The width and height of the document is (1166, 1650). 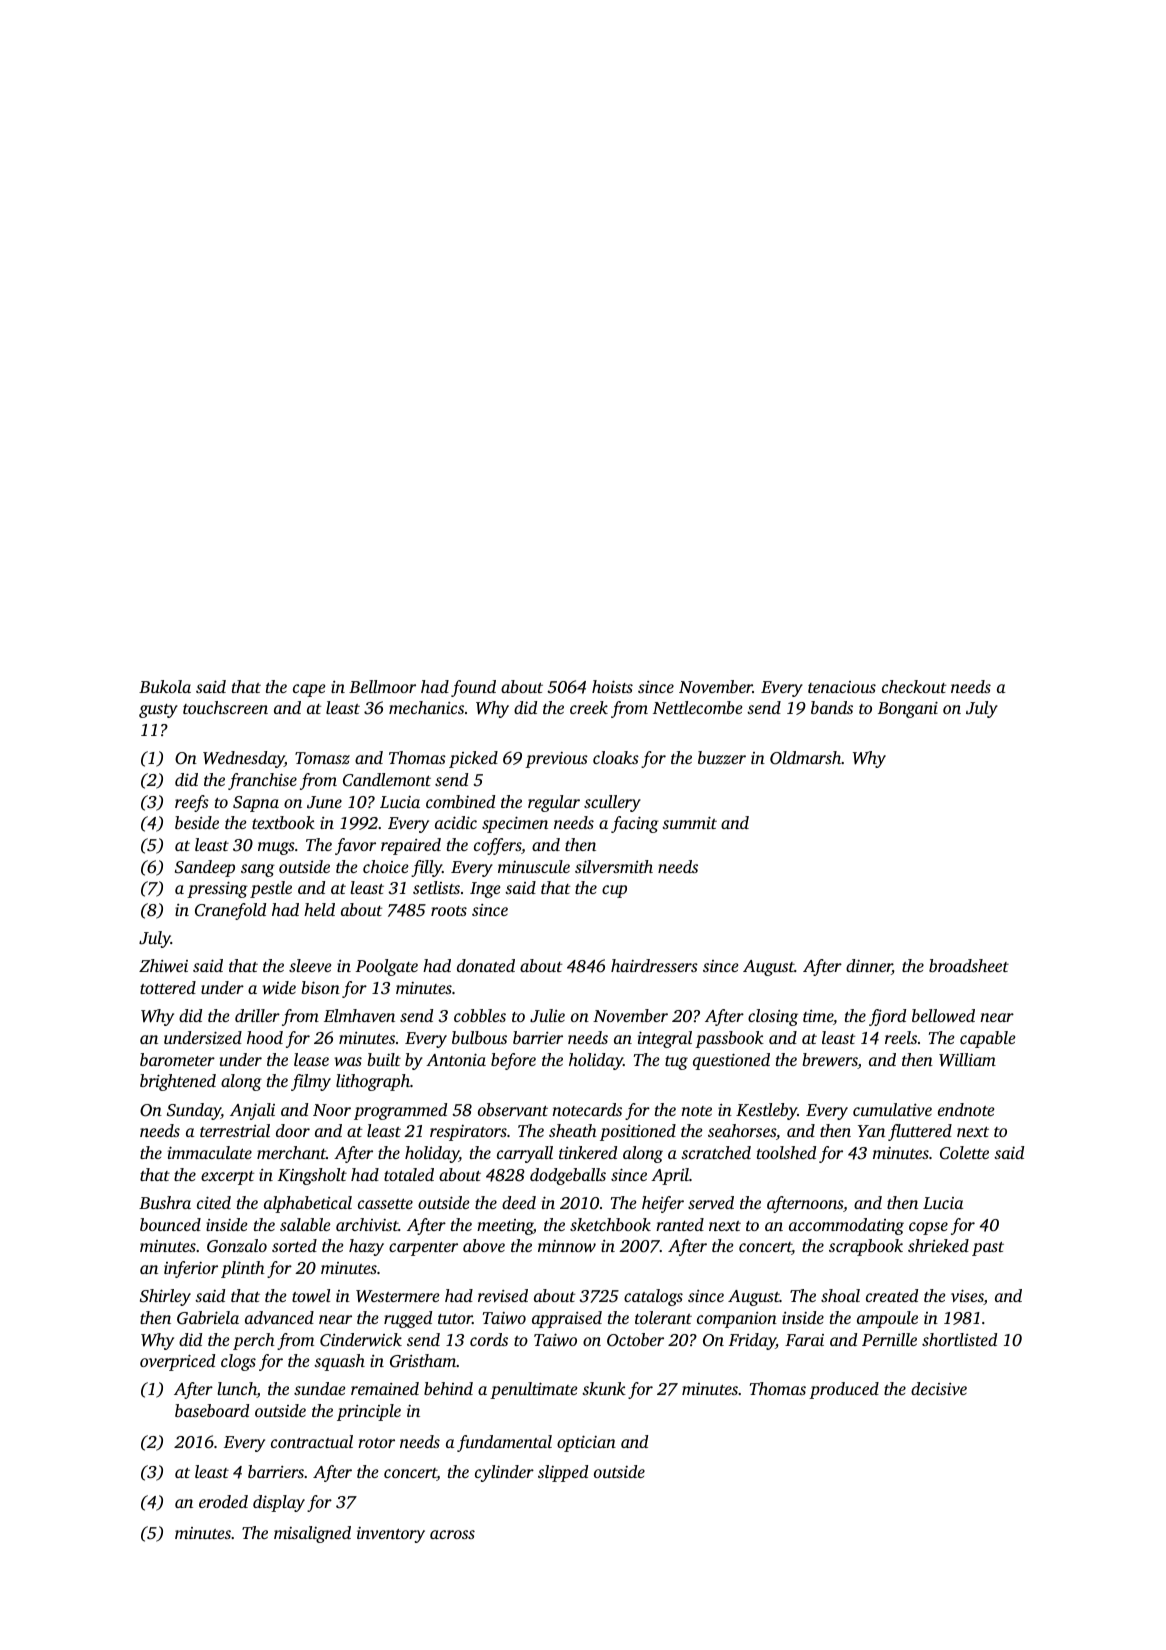 What do you see at coordinates (452, 1534) in the document?
I see `across` at bounding box center [452, 1534].
